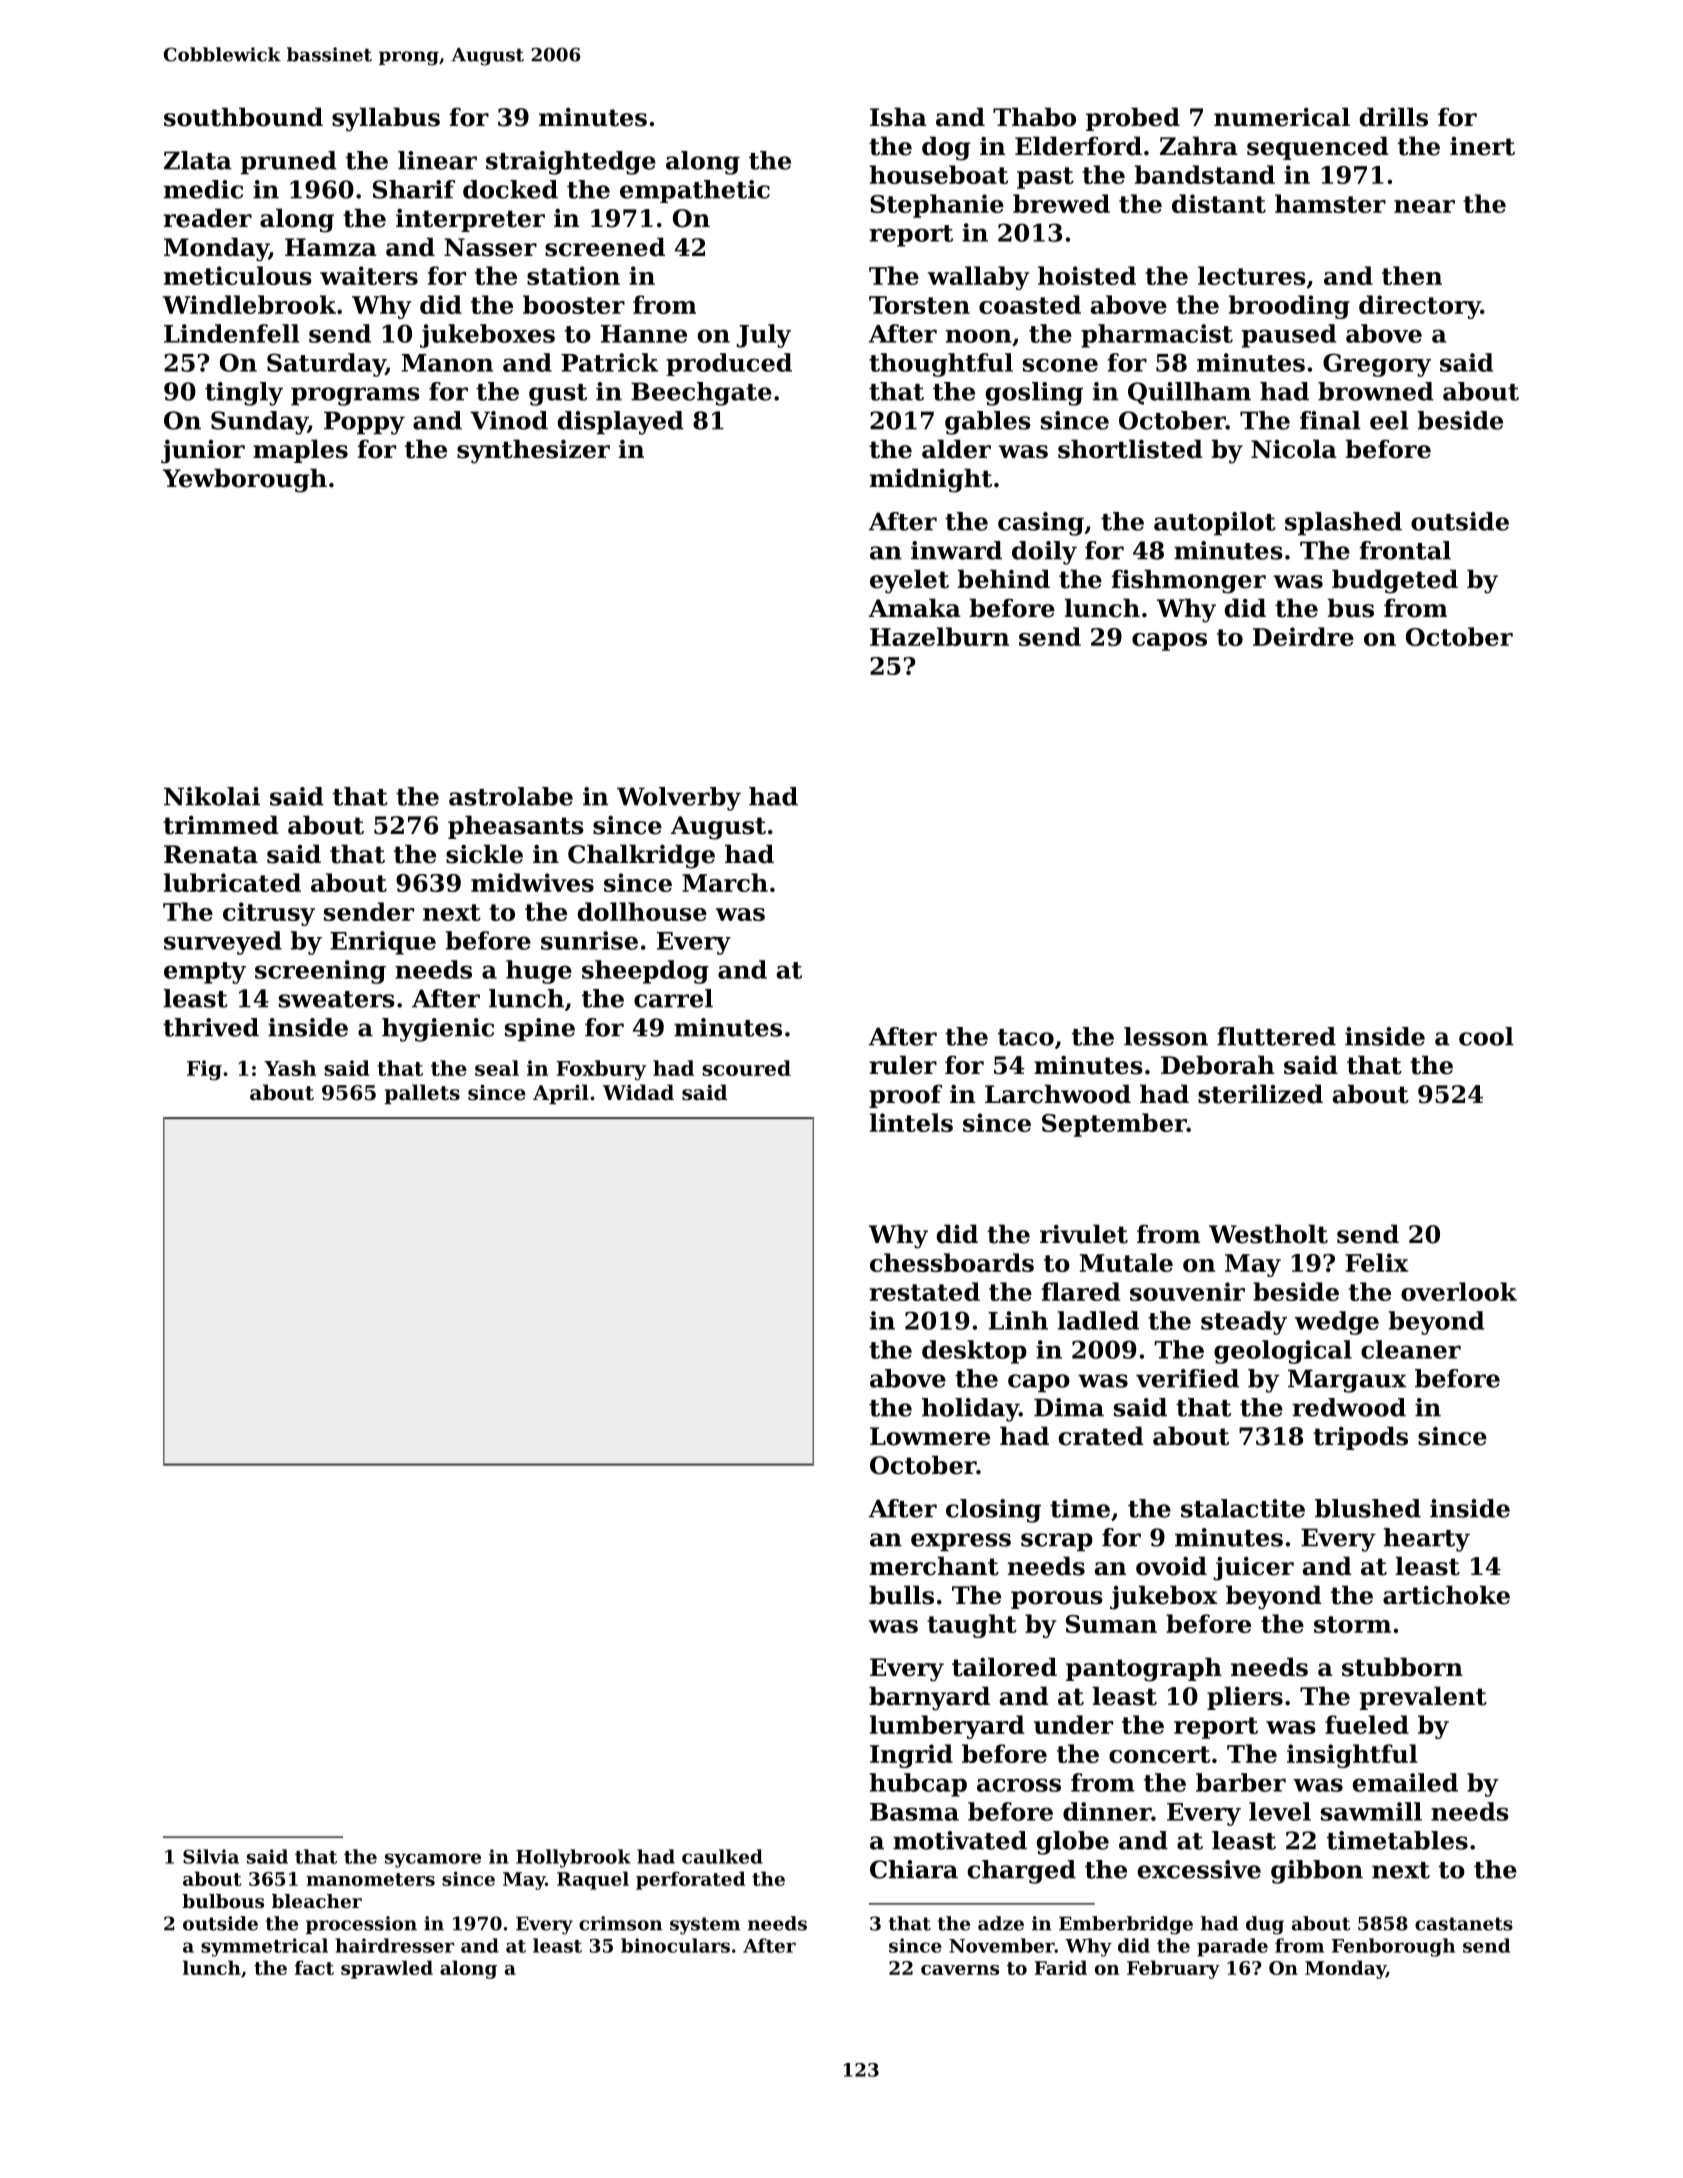 The height and width of the screenshot is (2178, 1683). I want to click on July, so click(763, 336).
